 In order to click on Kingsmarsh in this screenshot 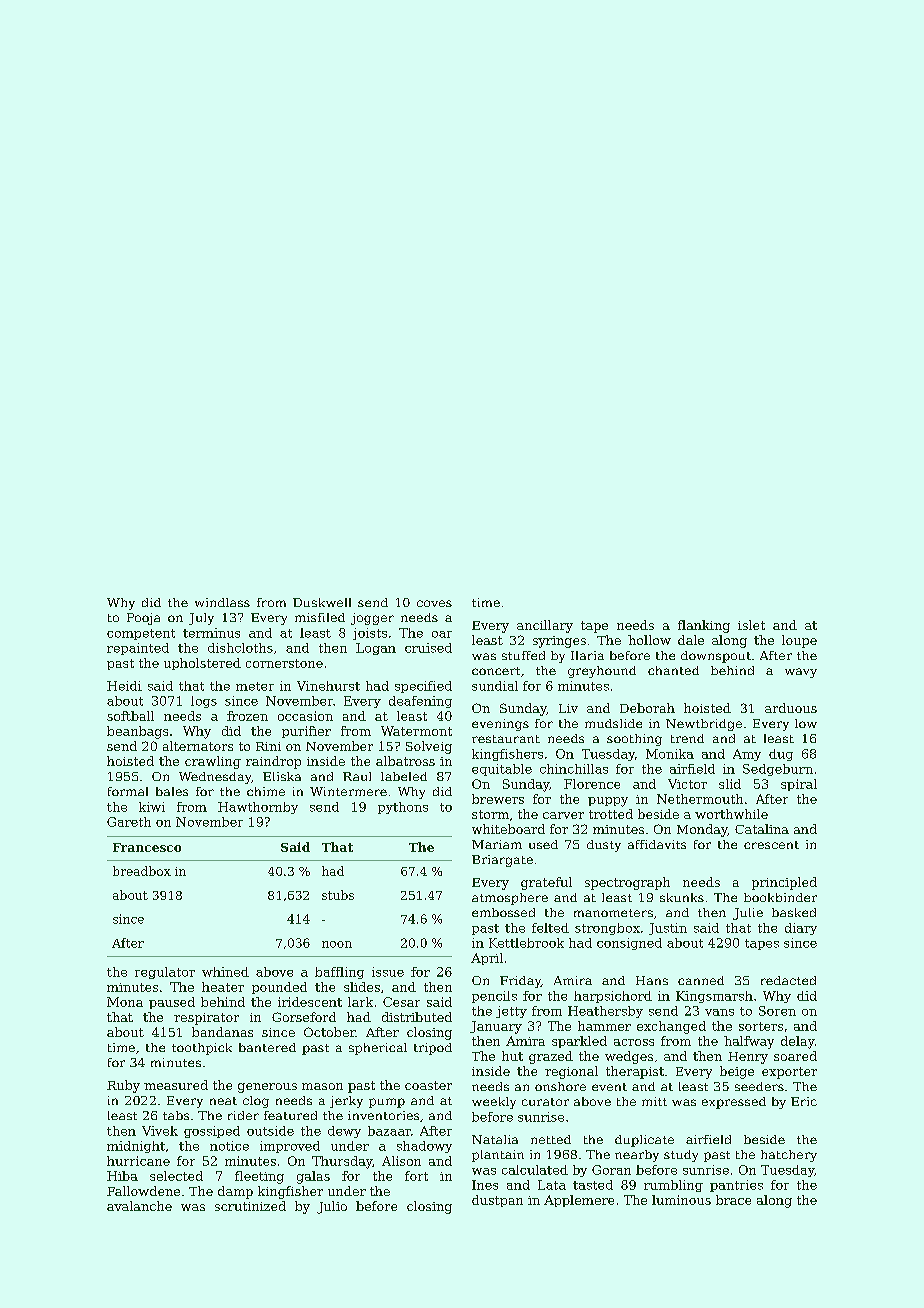, I will do `click(714, 997)`.
